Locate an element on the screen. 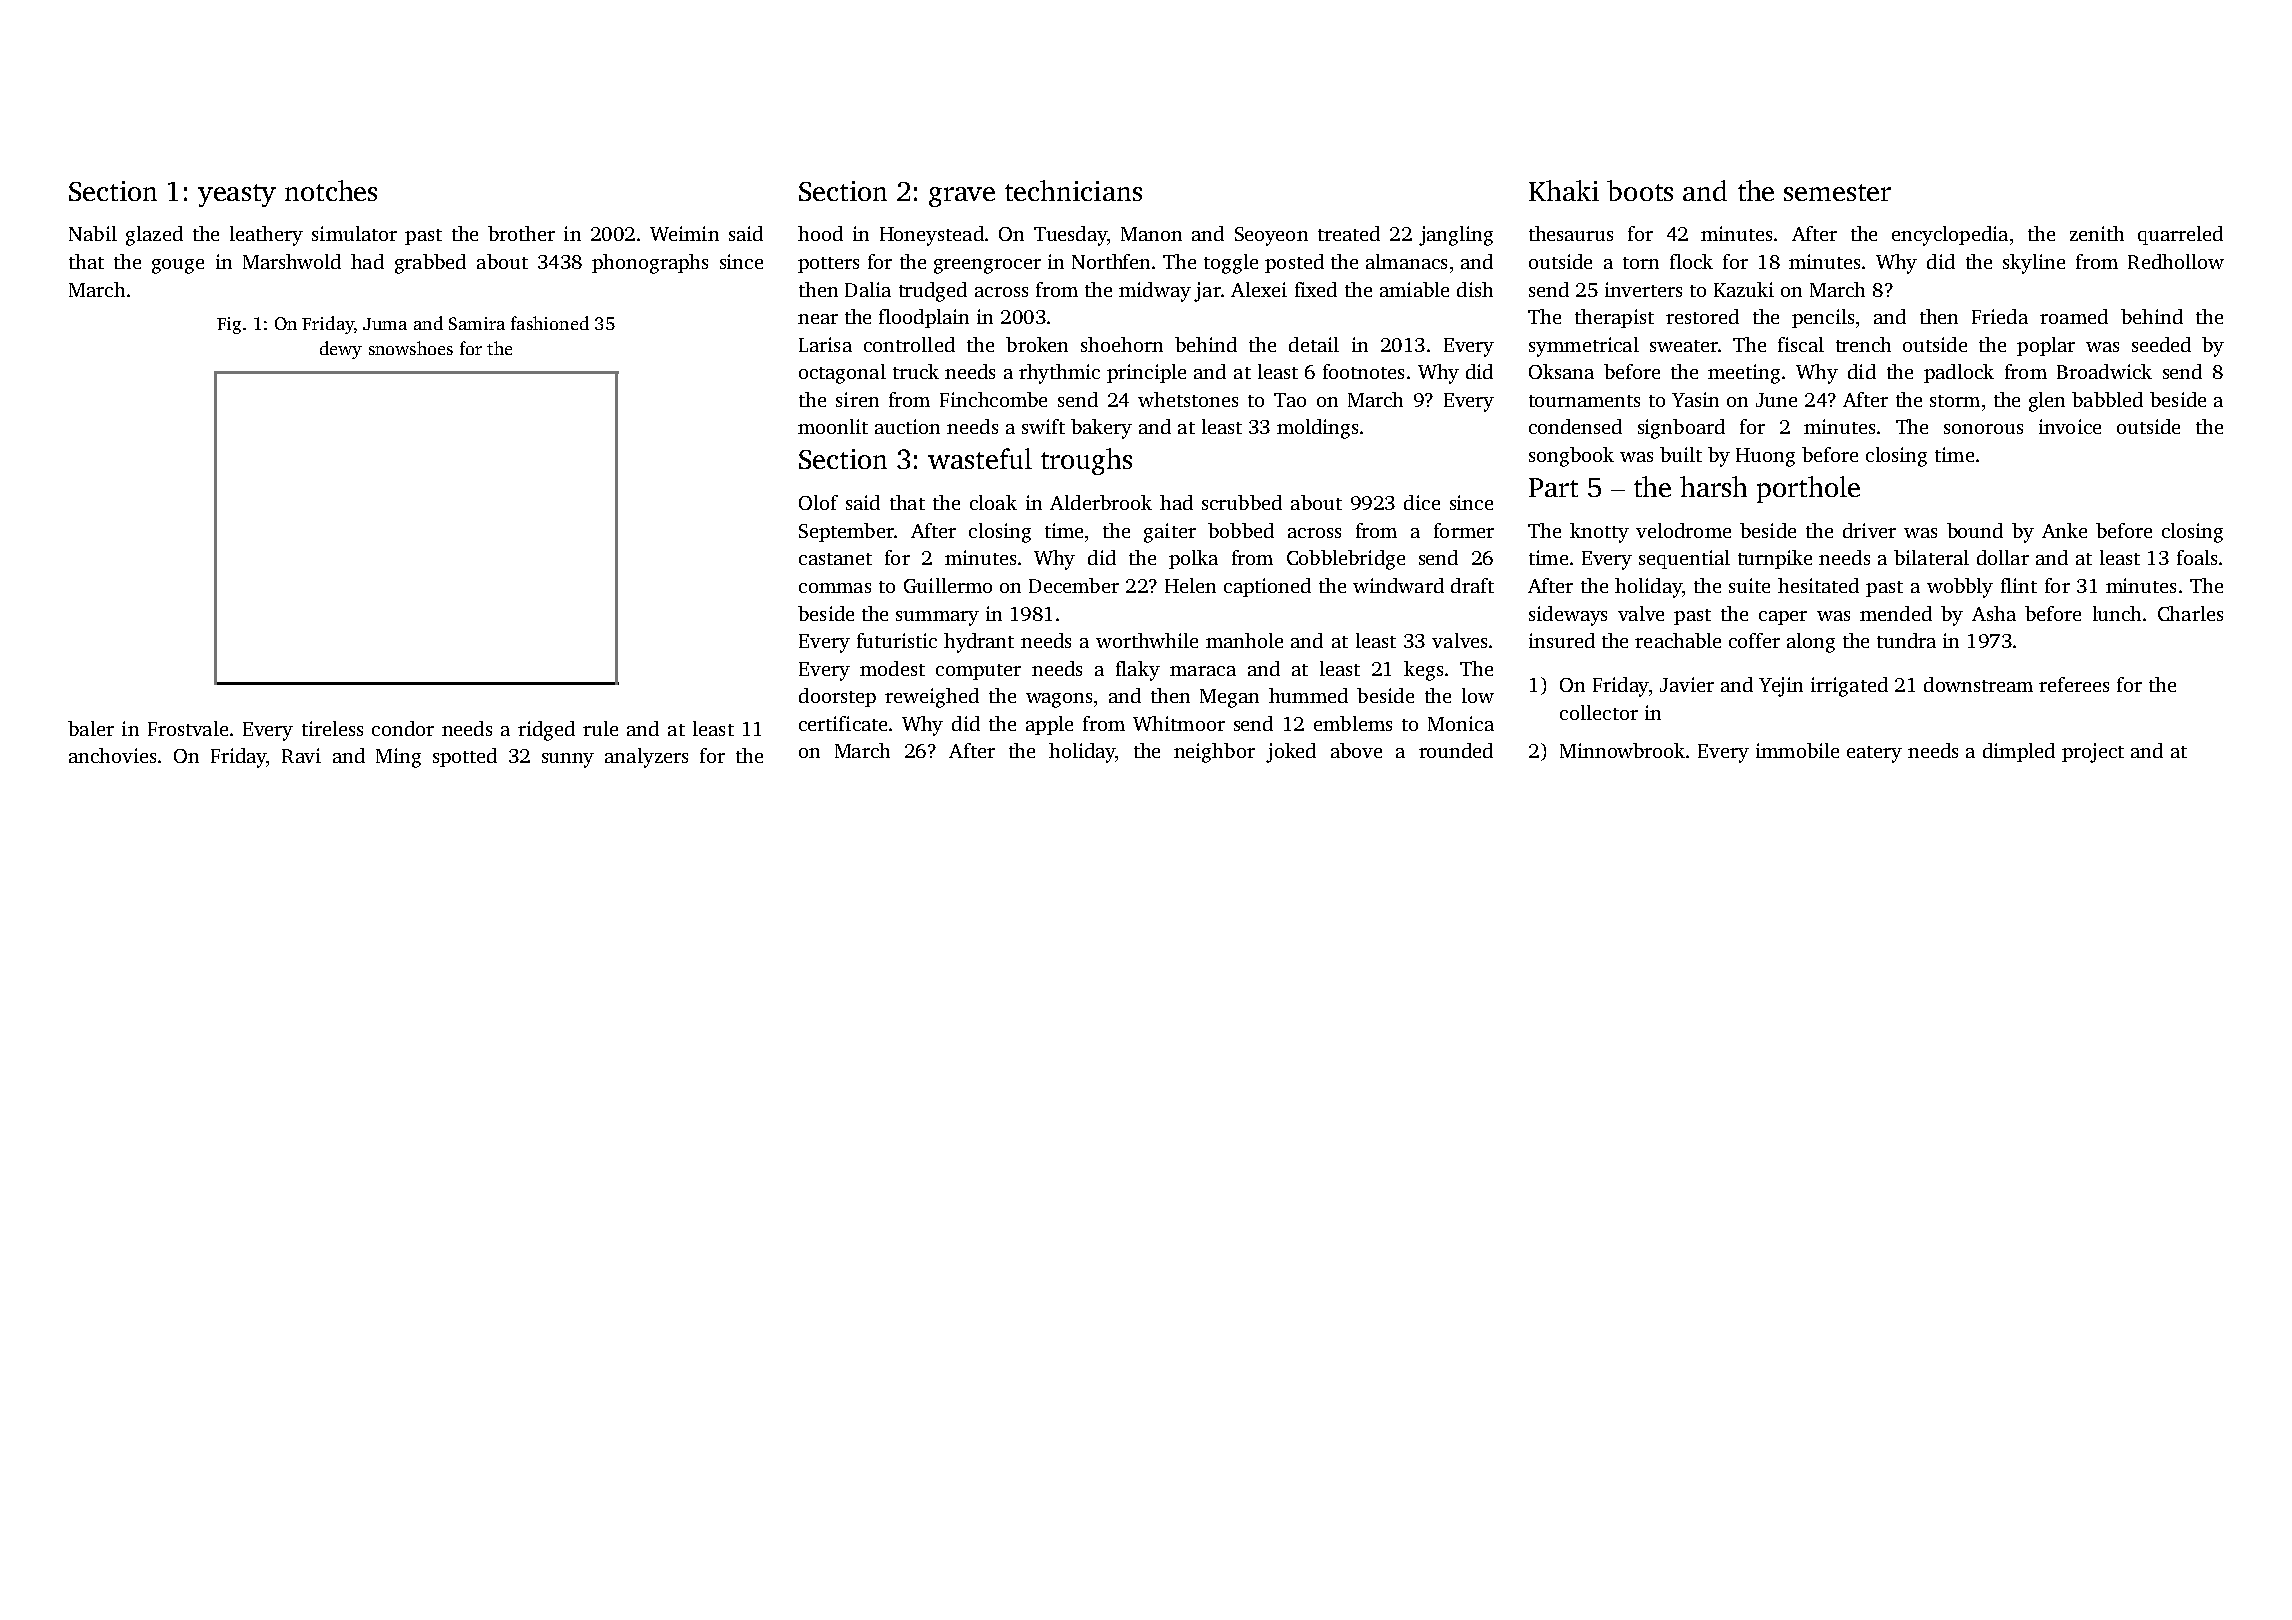  commas is located at coordinates (835, 588).
